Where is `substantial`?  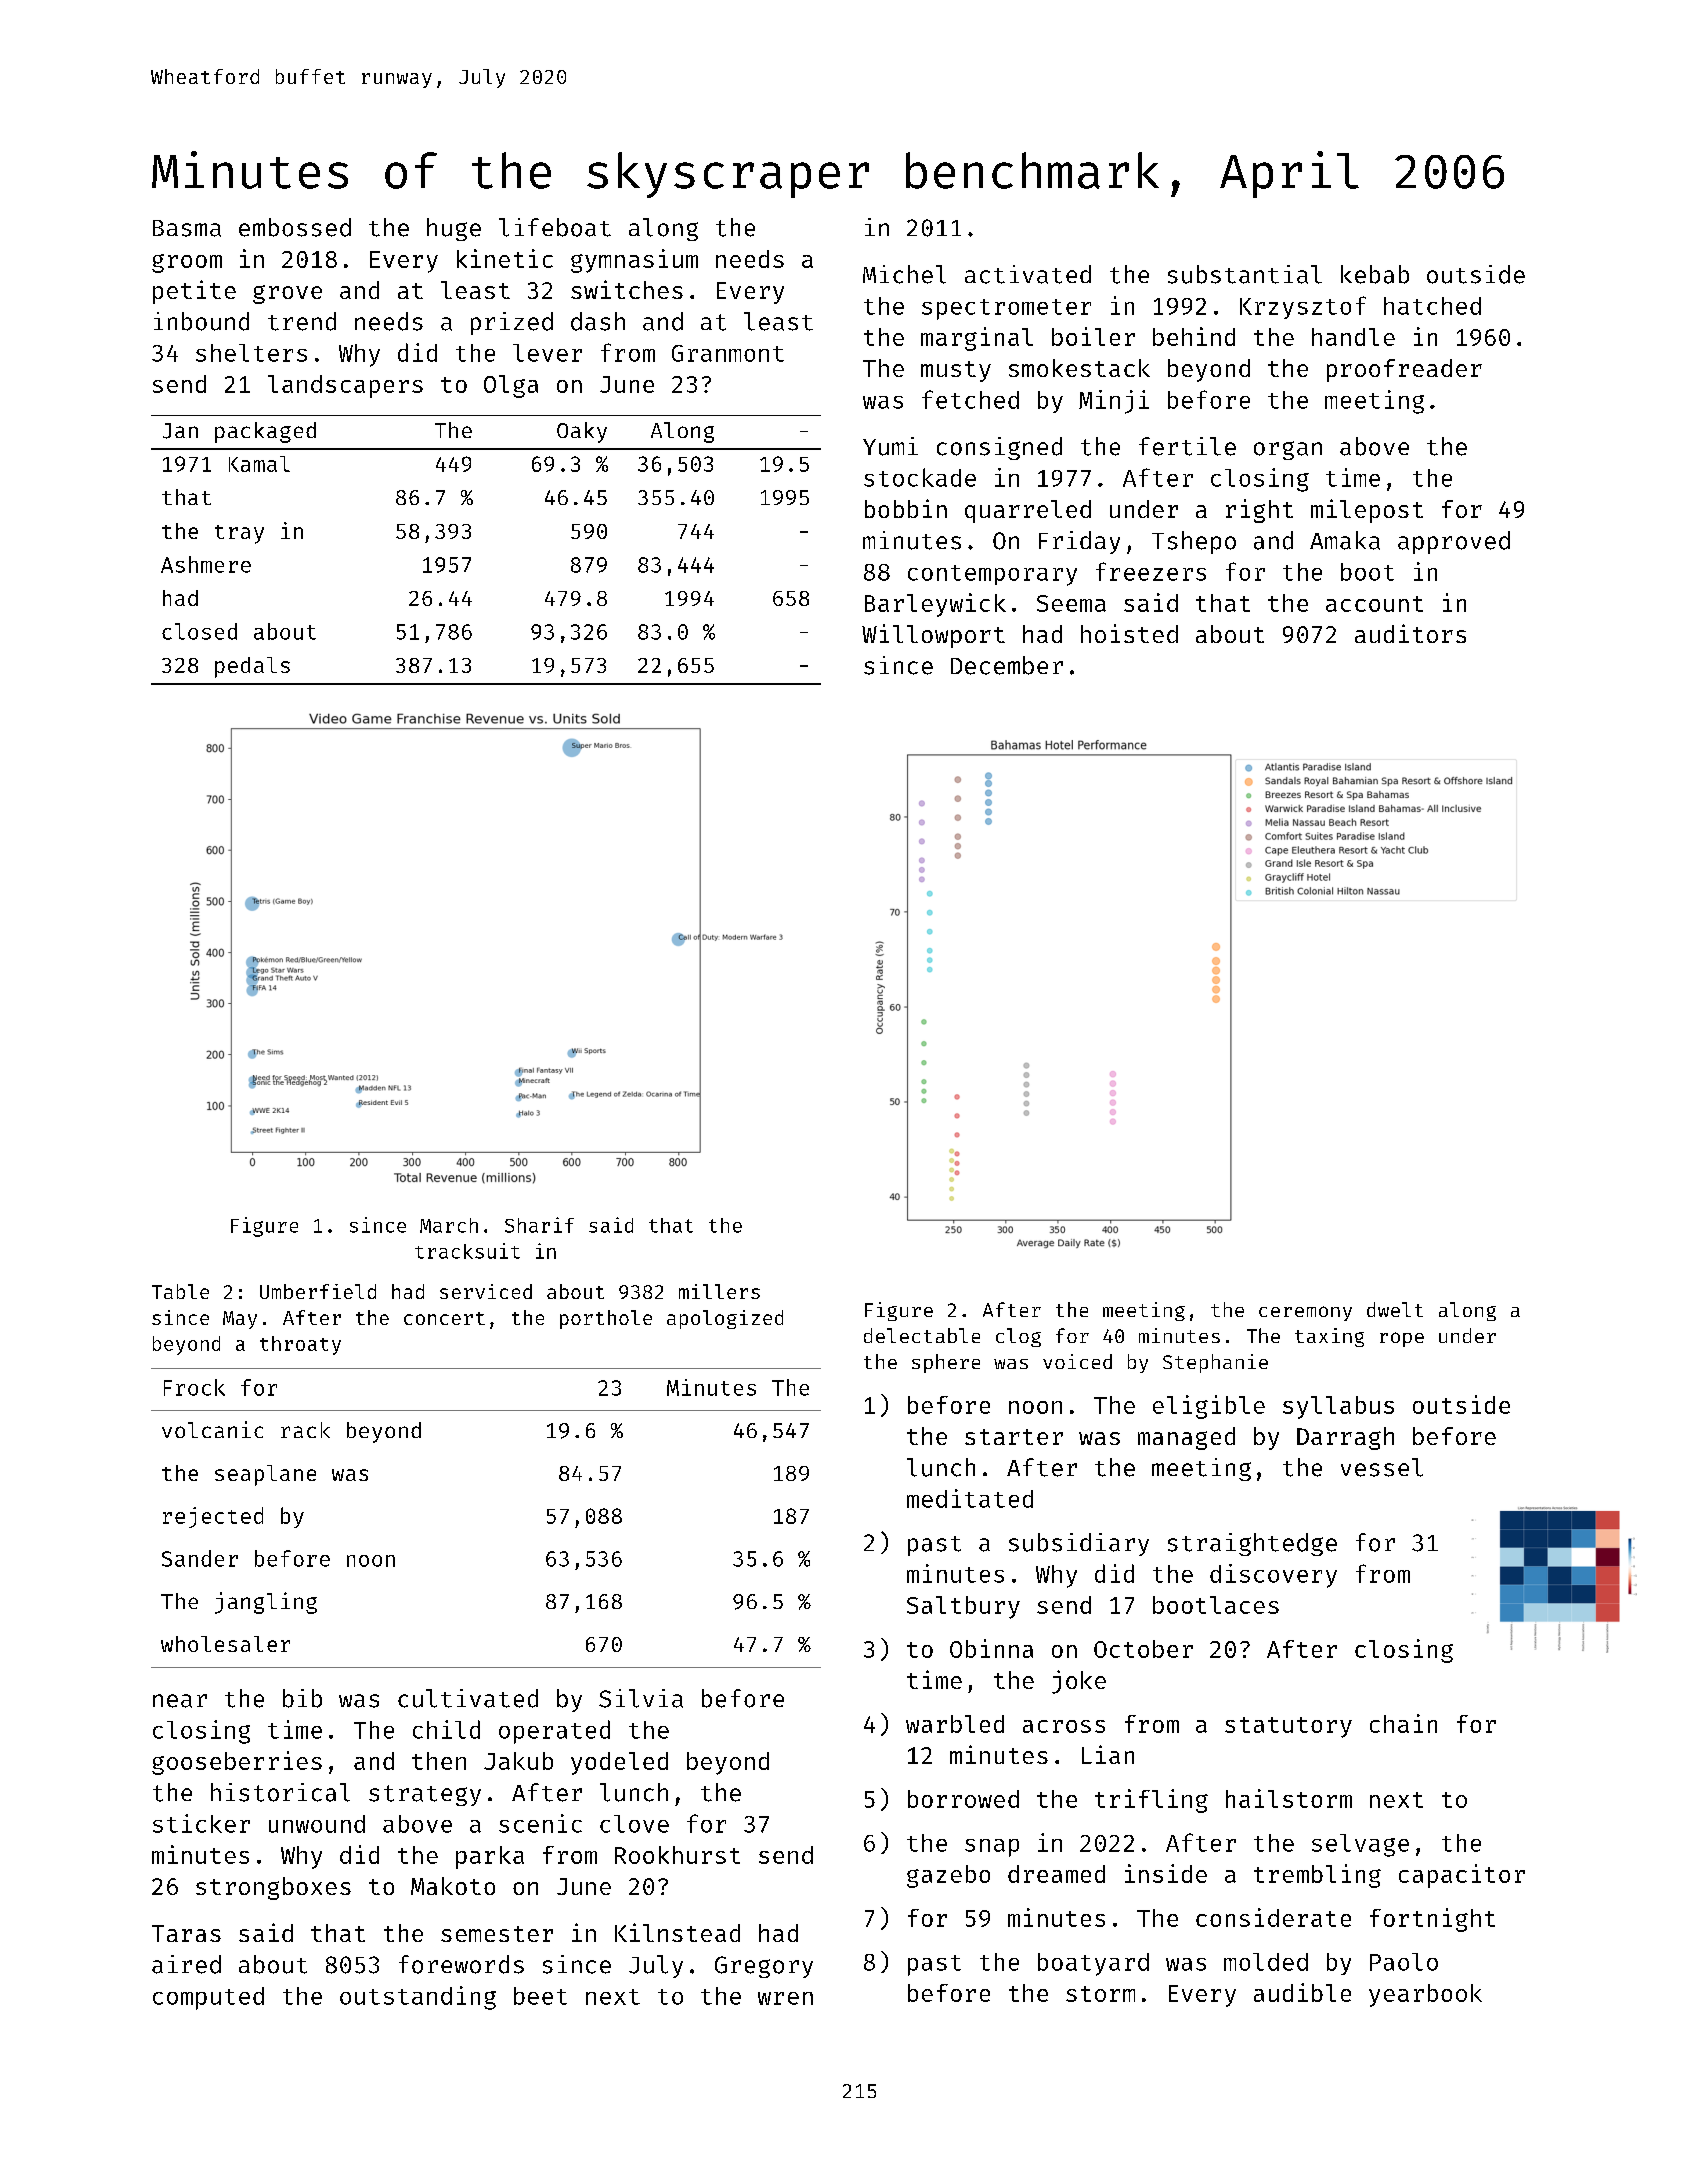
substantial is located at coordinates (1245, 274).
